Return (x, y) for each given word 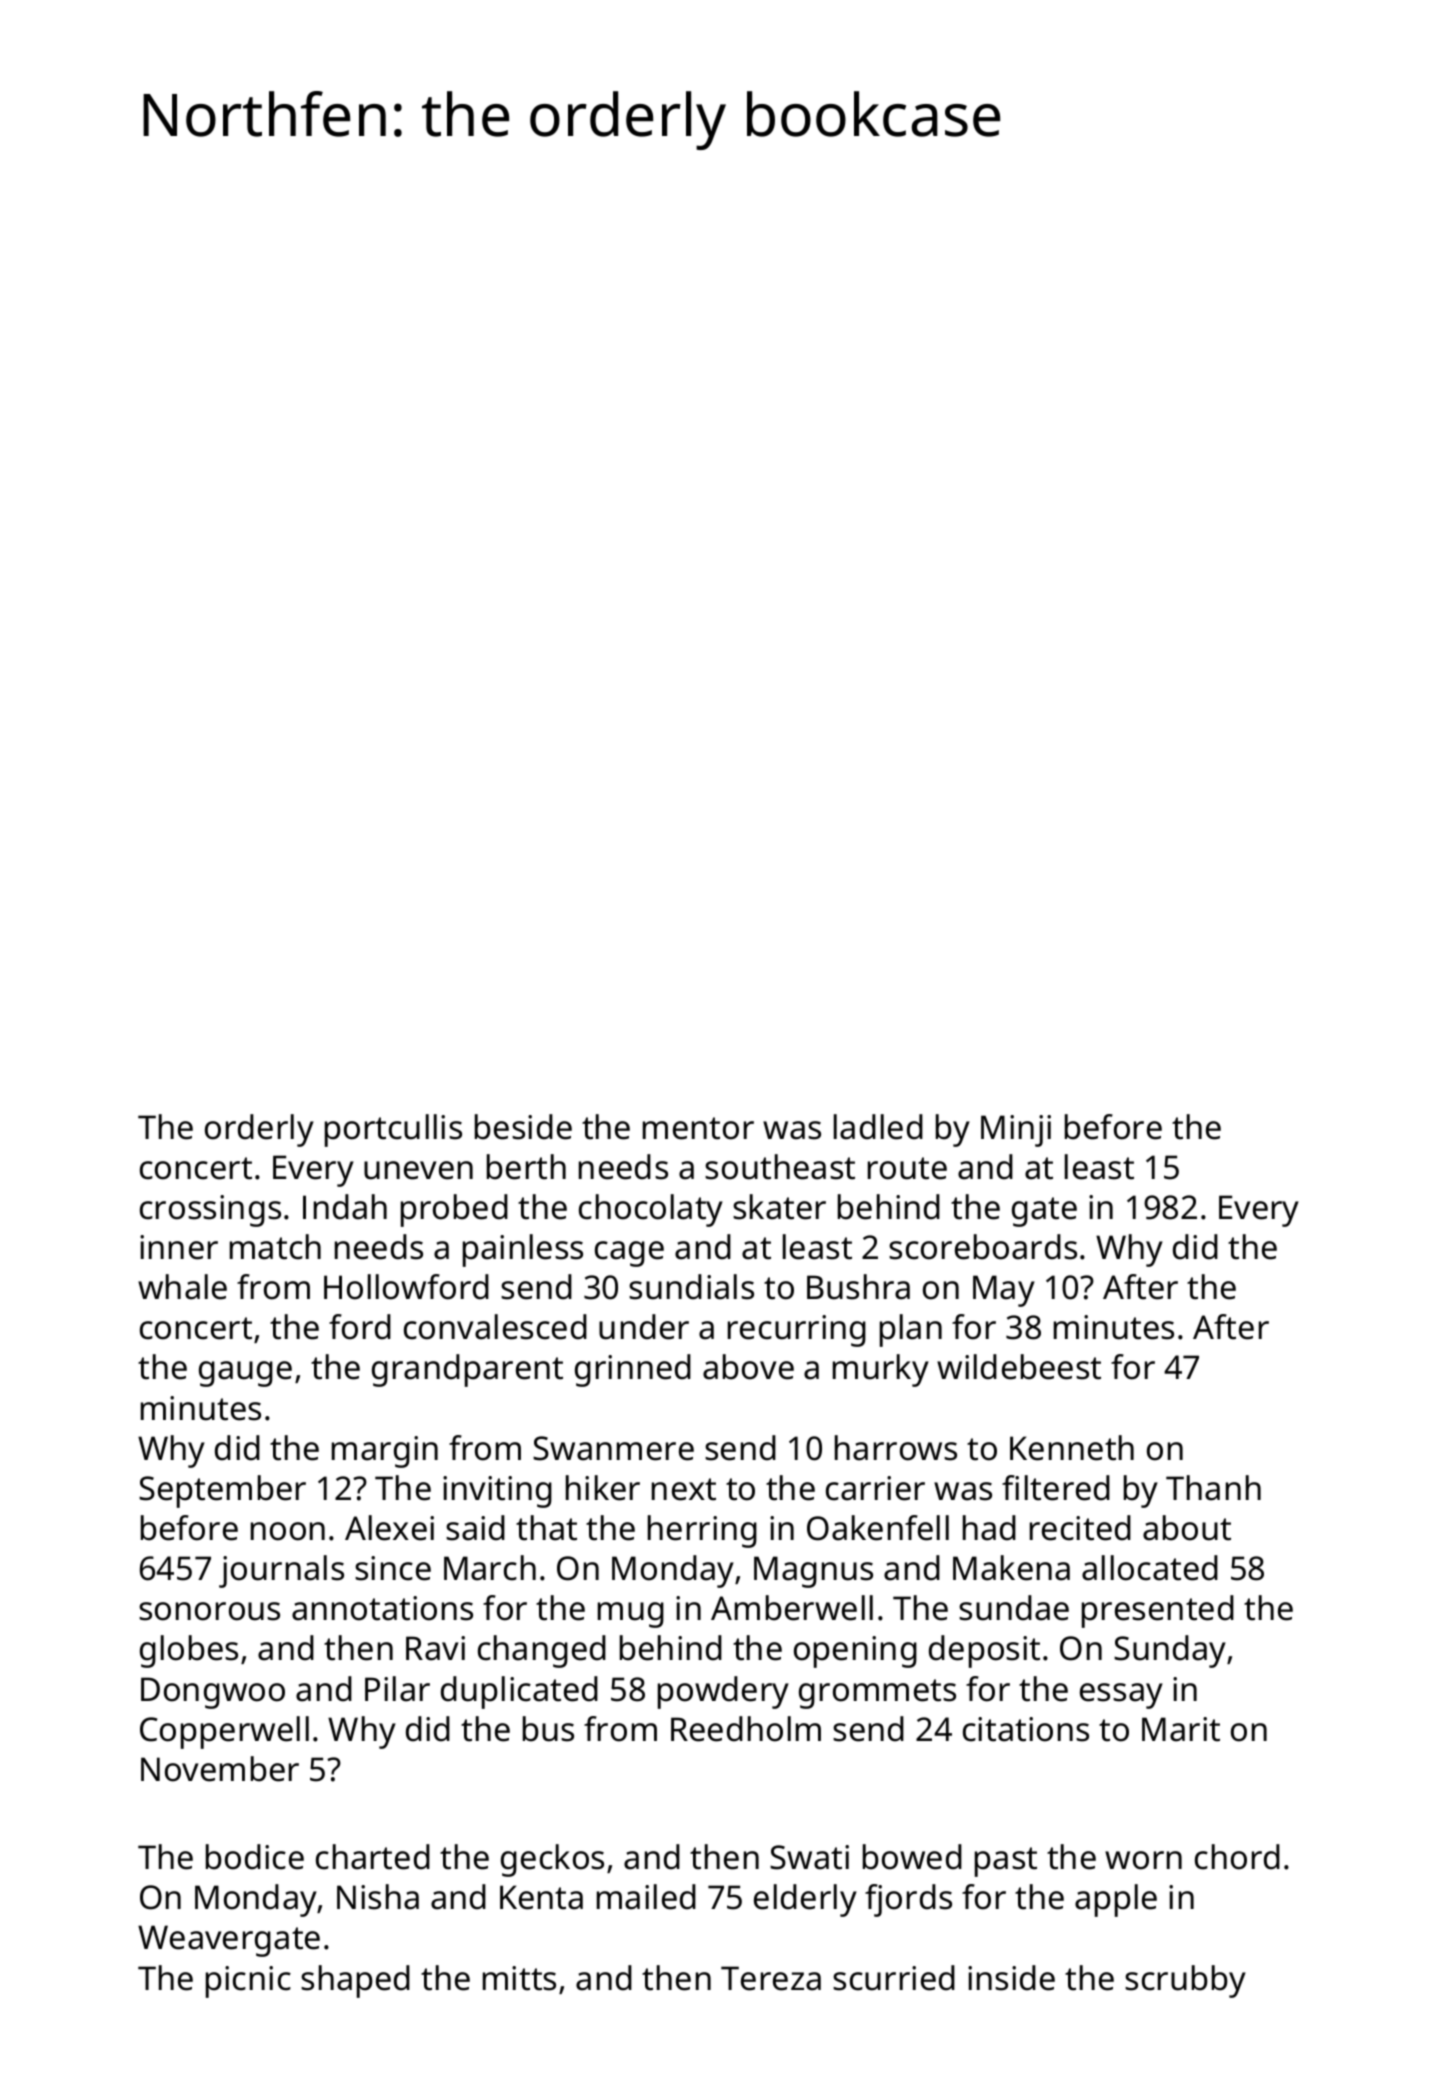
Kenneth (1072, 1448)
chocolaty (651, 1210)
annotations (382, 1608)
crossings (210, 1211)
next (684, 1489)
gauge (245, 1374)
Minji (1016, 1131)
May (1004, 1291)
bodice (255, 1857)
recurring (797, 1331)
